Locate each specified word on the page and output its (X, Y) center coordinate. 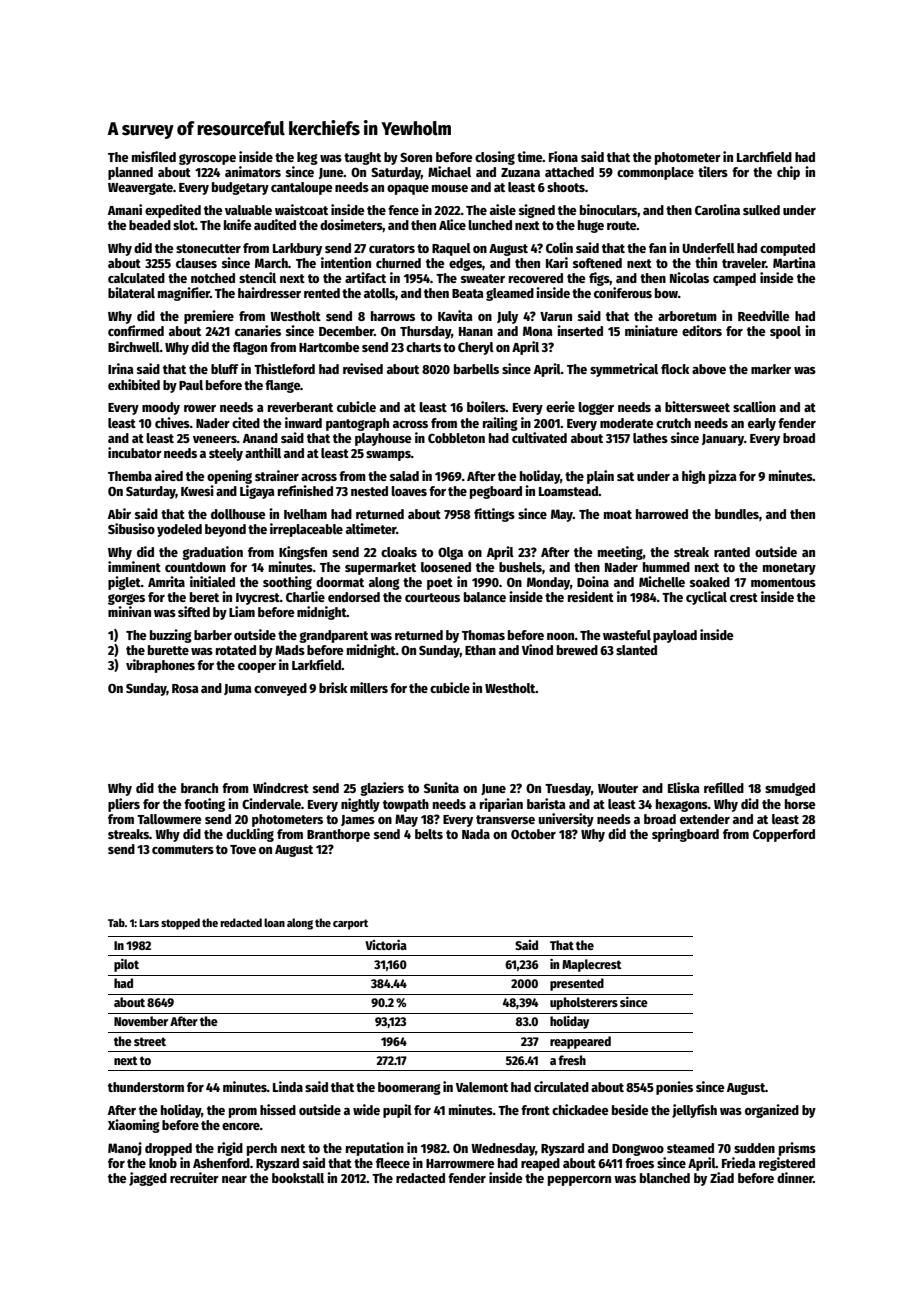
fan (657, 248)
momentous (783, 582)
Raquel (451, 249)
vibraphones (160, 666)
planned (130, 173)
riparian (501, 805)
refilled (724, 787)
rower (200, 408)
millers (369, 687)
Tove (243, 849)
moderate (627, 423)
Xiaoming (134, 1126)
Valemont (482, 1087)
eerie (560, 406)
